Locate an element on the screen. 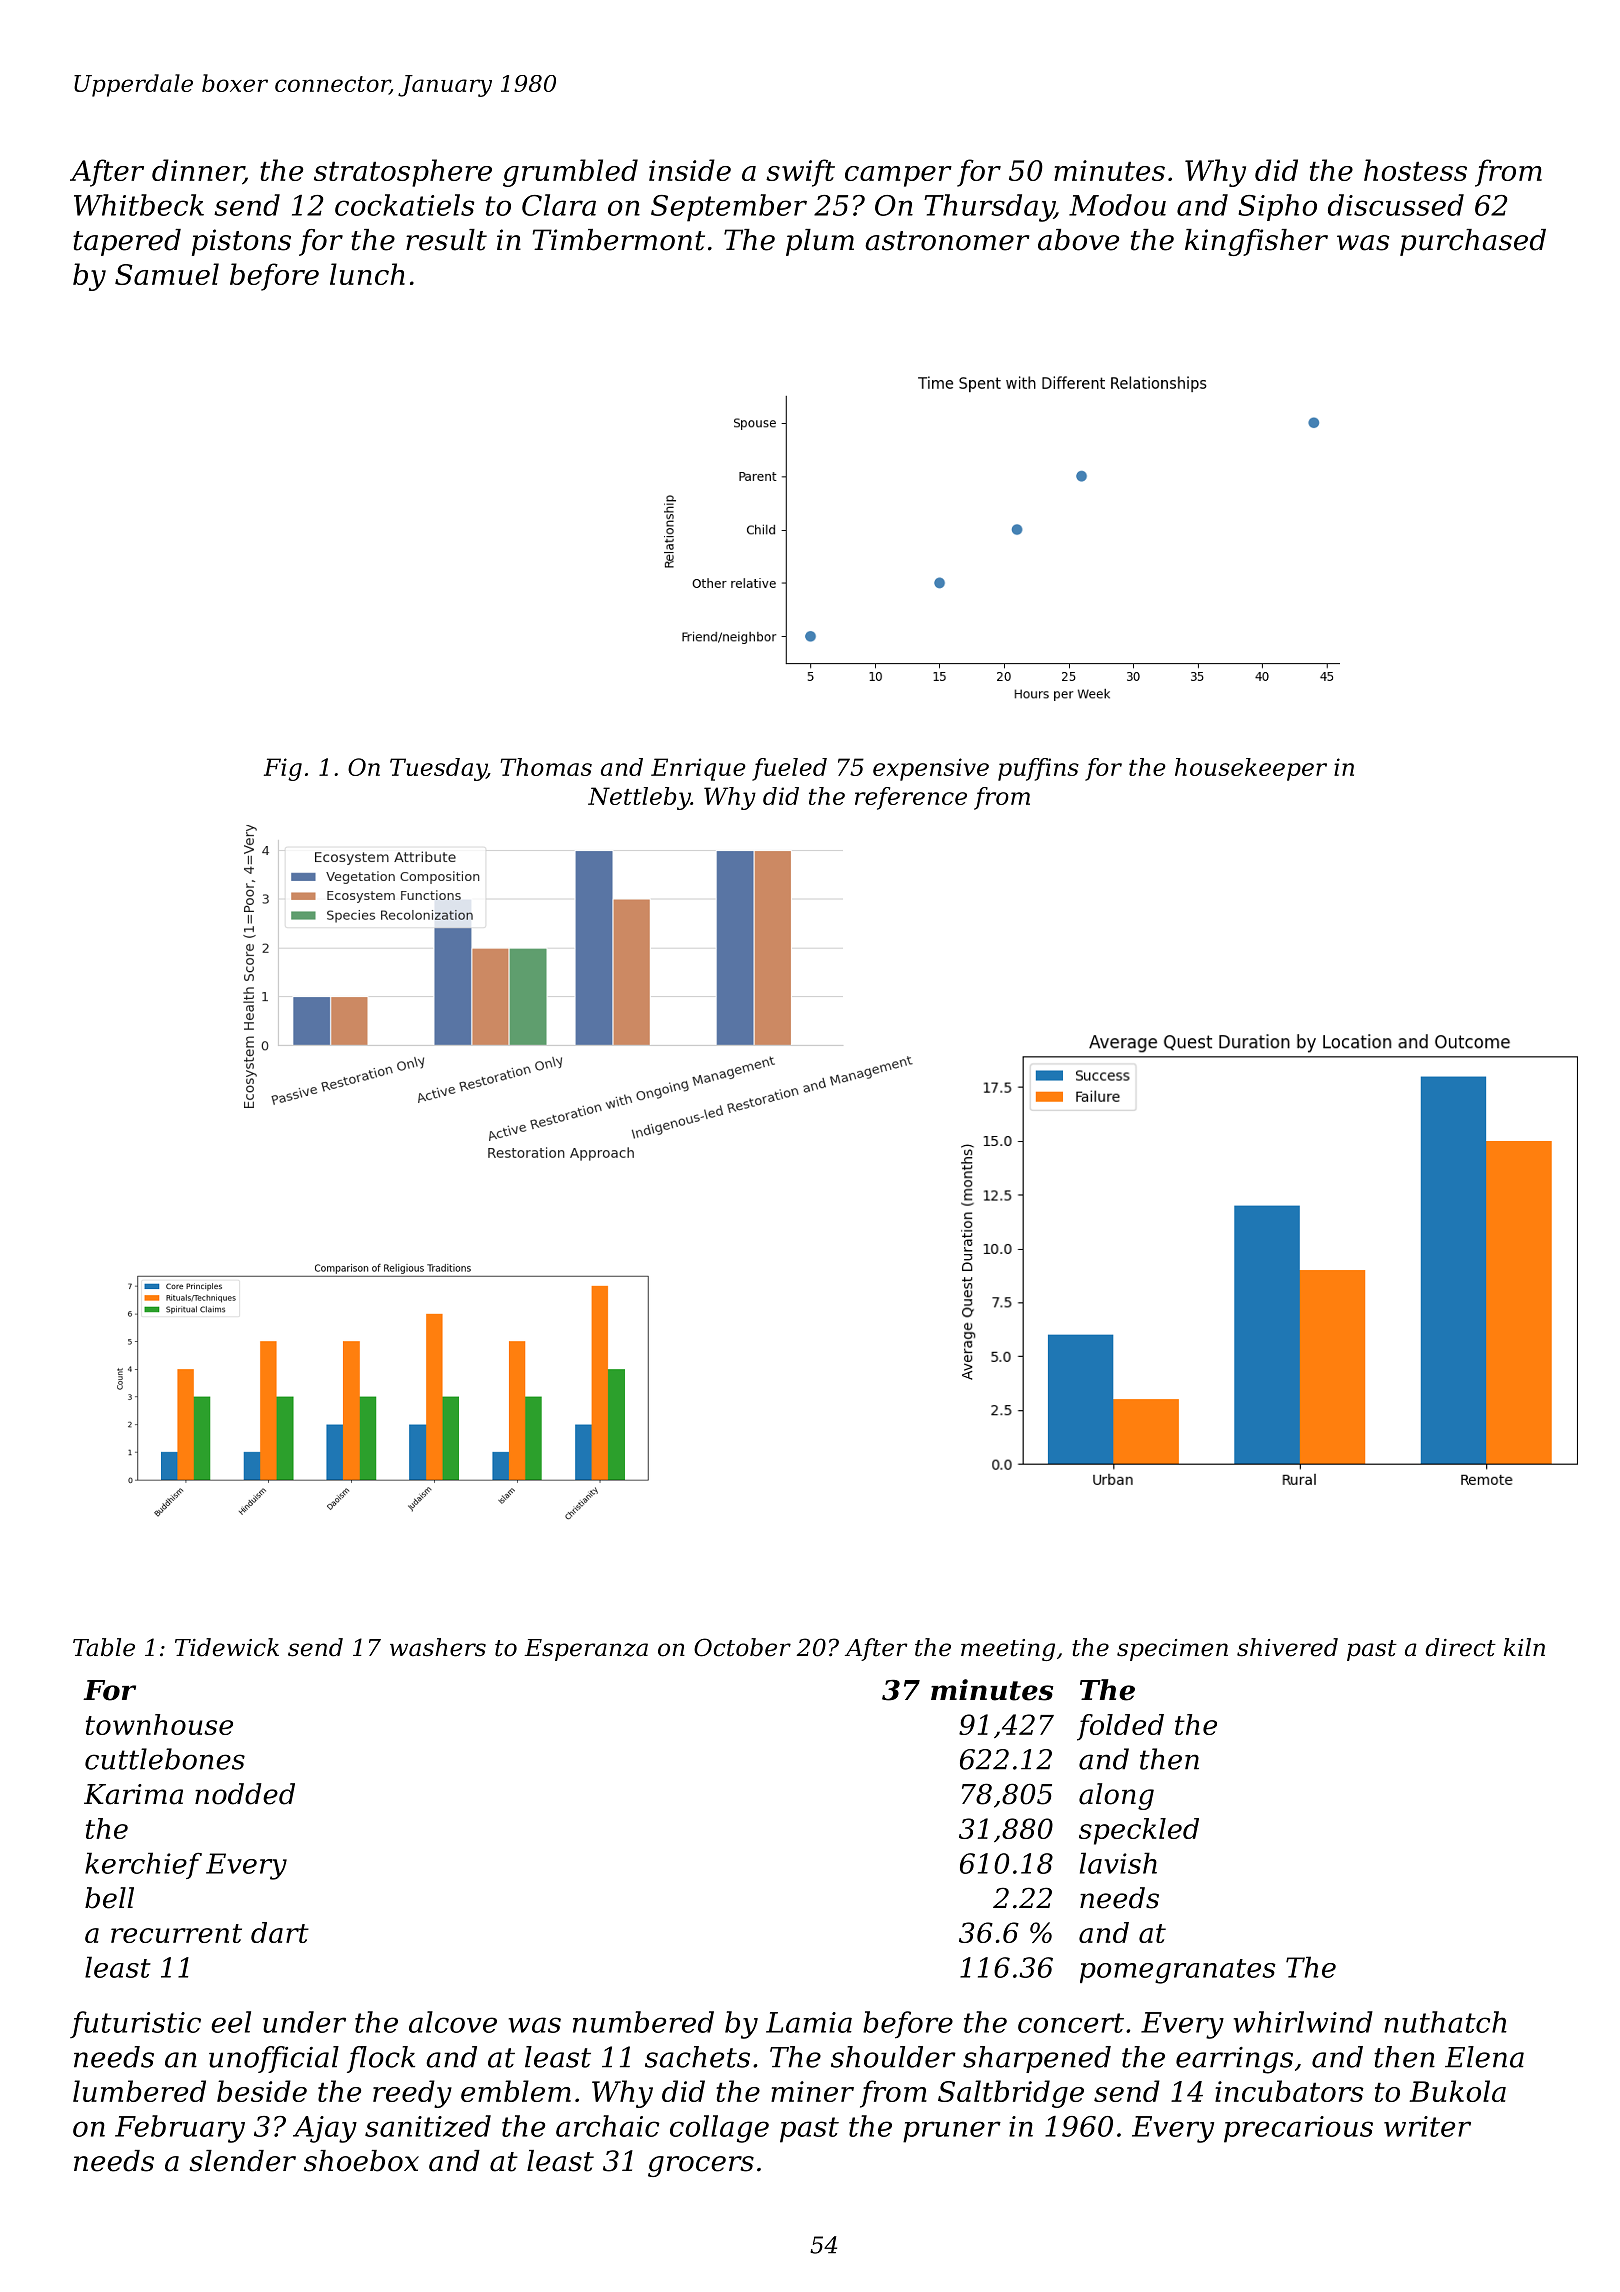  Thomas is located at coordinates (546, 767).
